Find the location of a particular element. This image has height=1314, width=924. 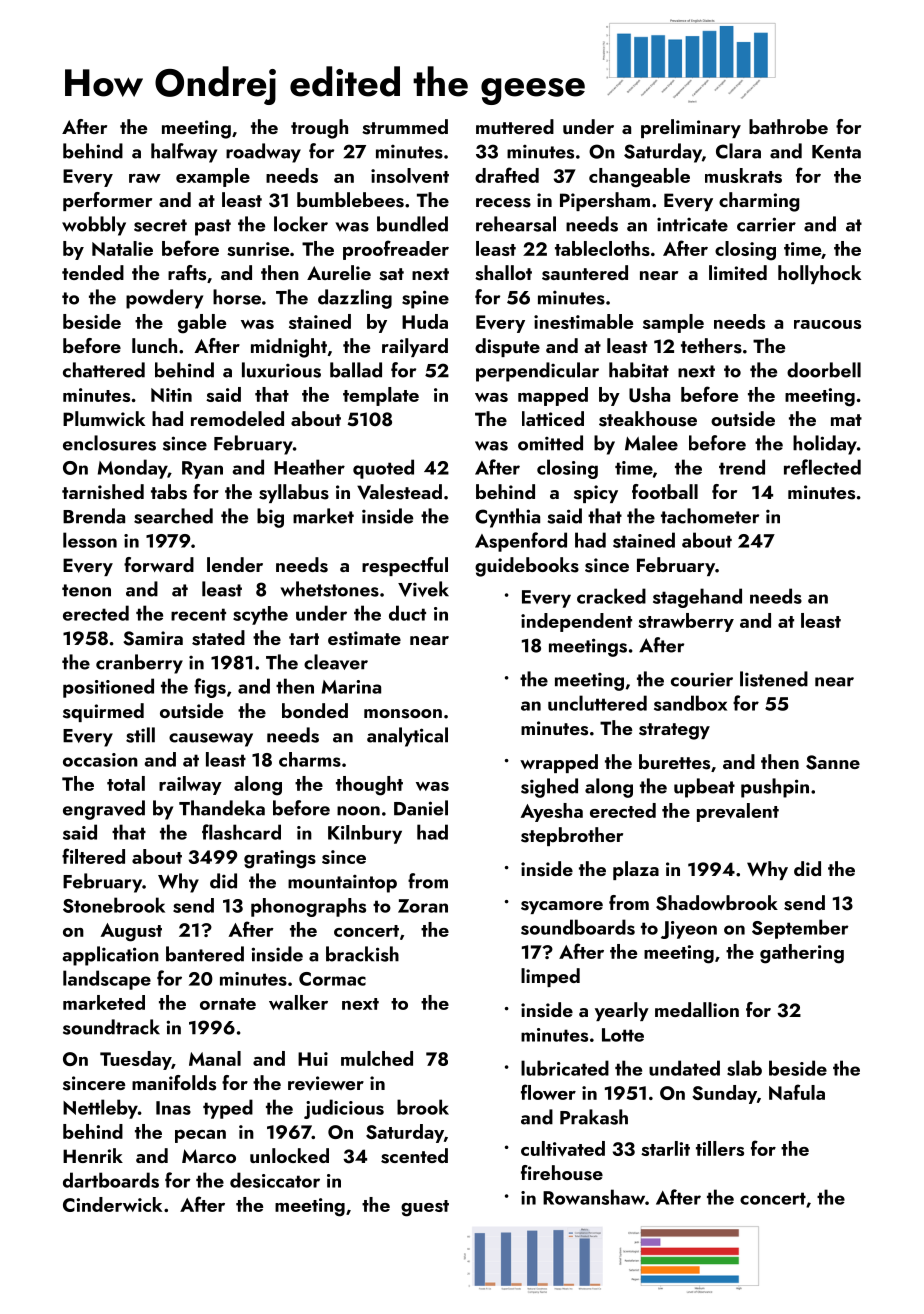

soundtrack is located at coordinates (111, 1027).
